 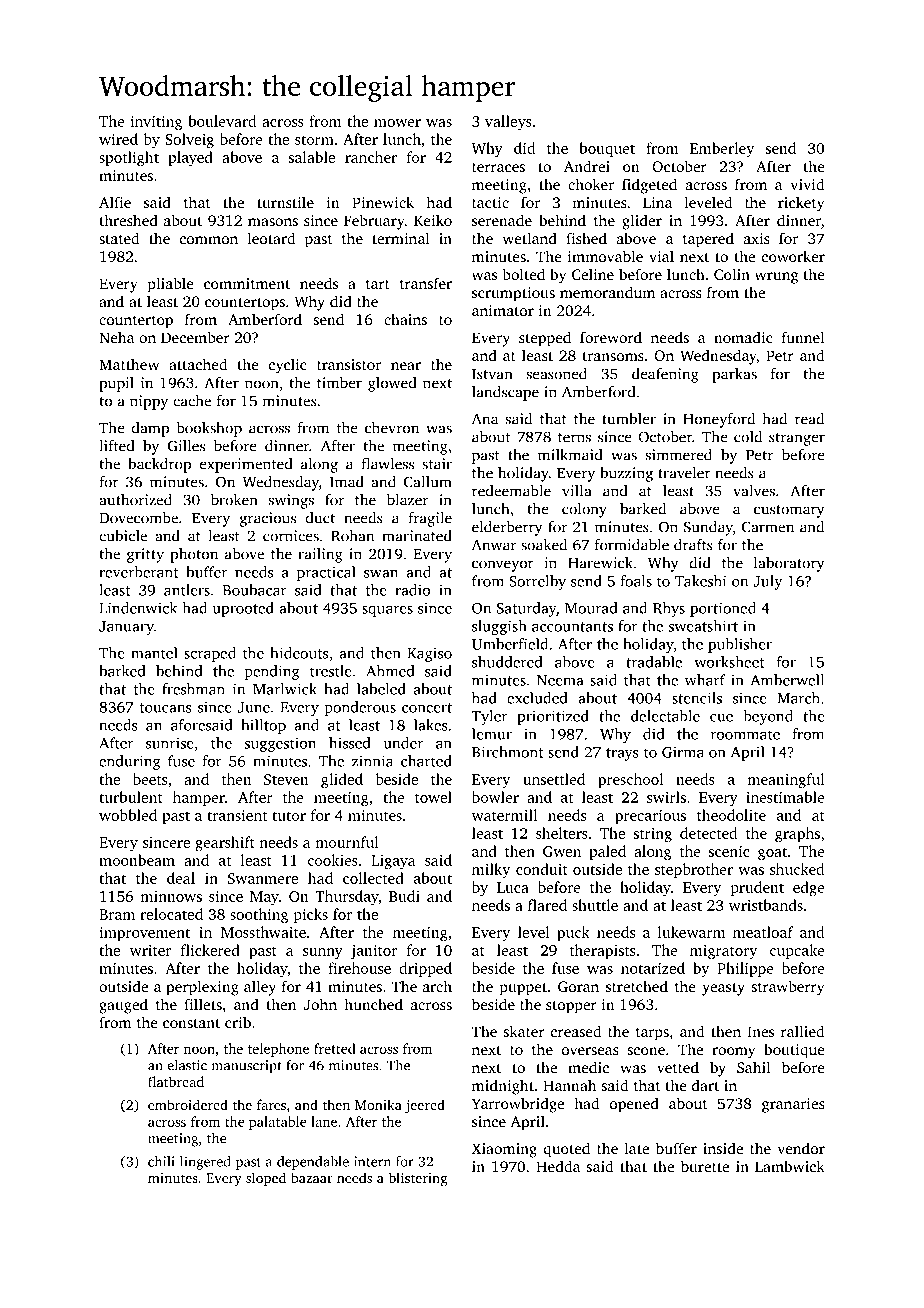 I want to click on flickered, so click(x=210, y=950).
